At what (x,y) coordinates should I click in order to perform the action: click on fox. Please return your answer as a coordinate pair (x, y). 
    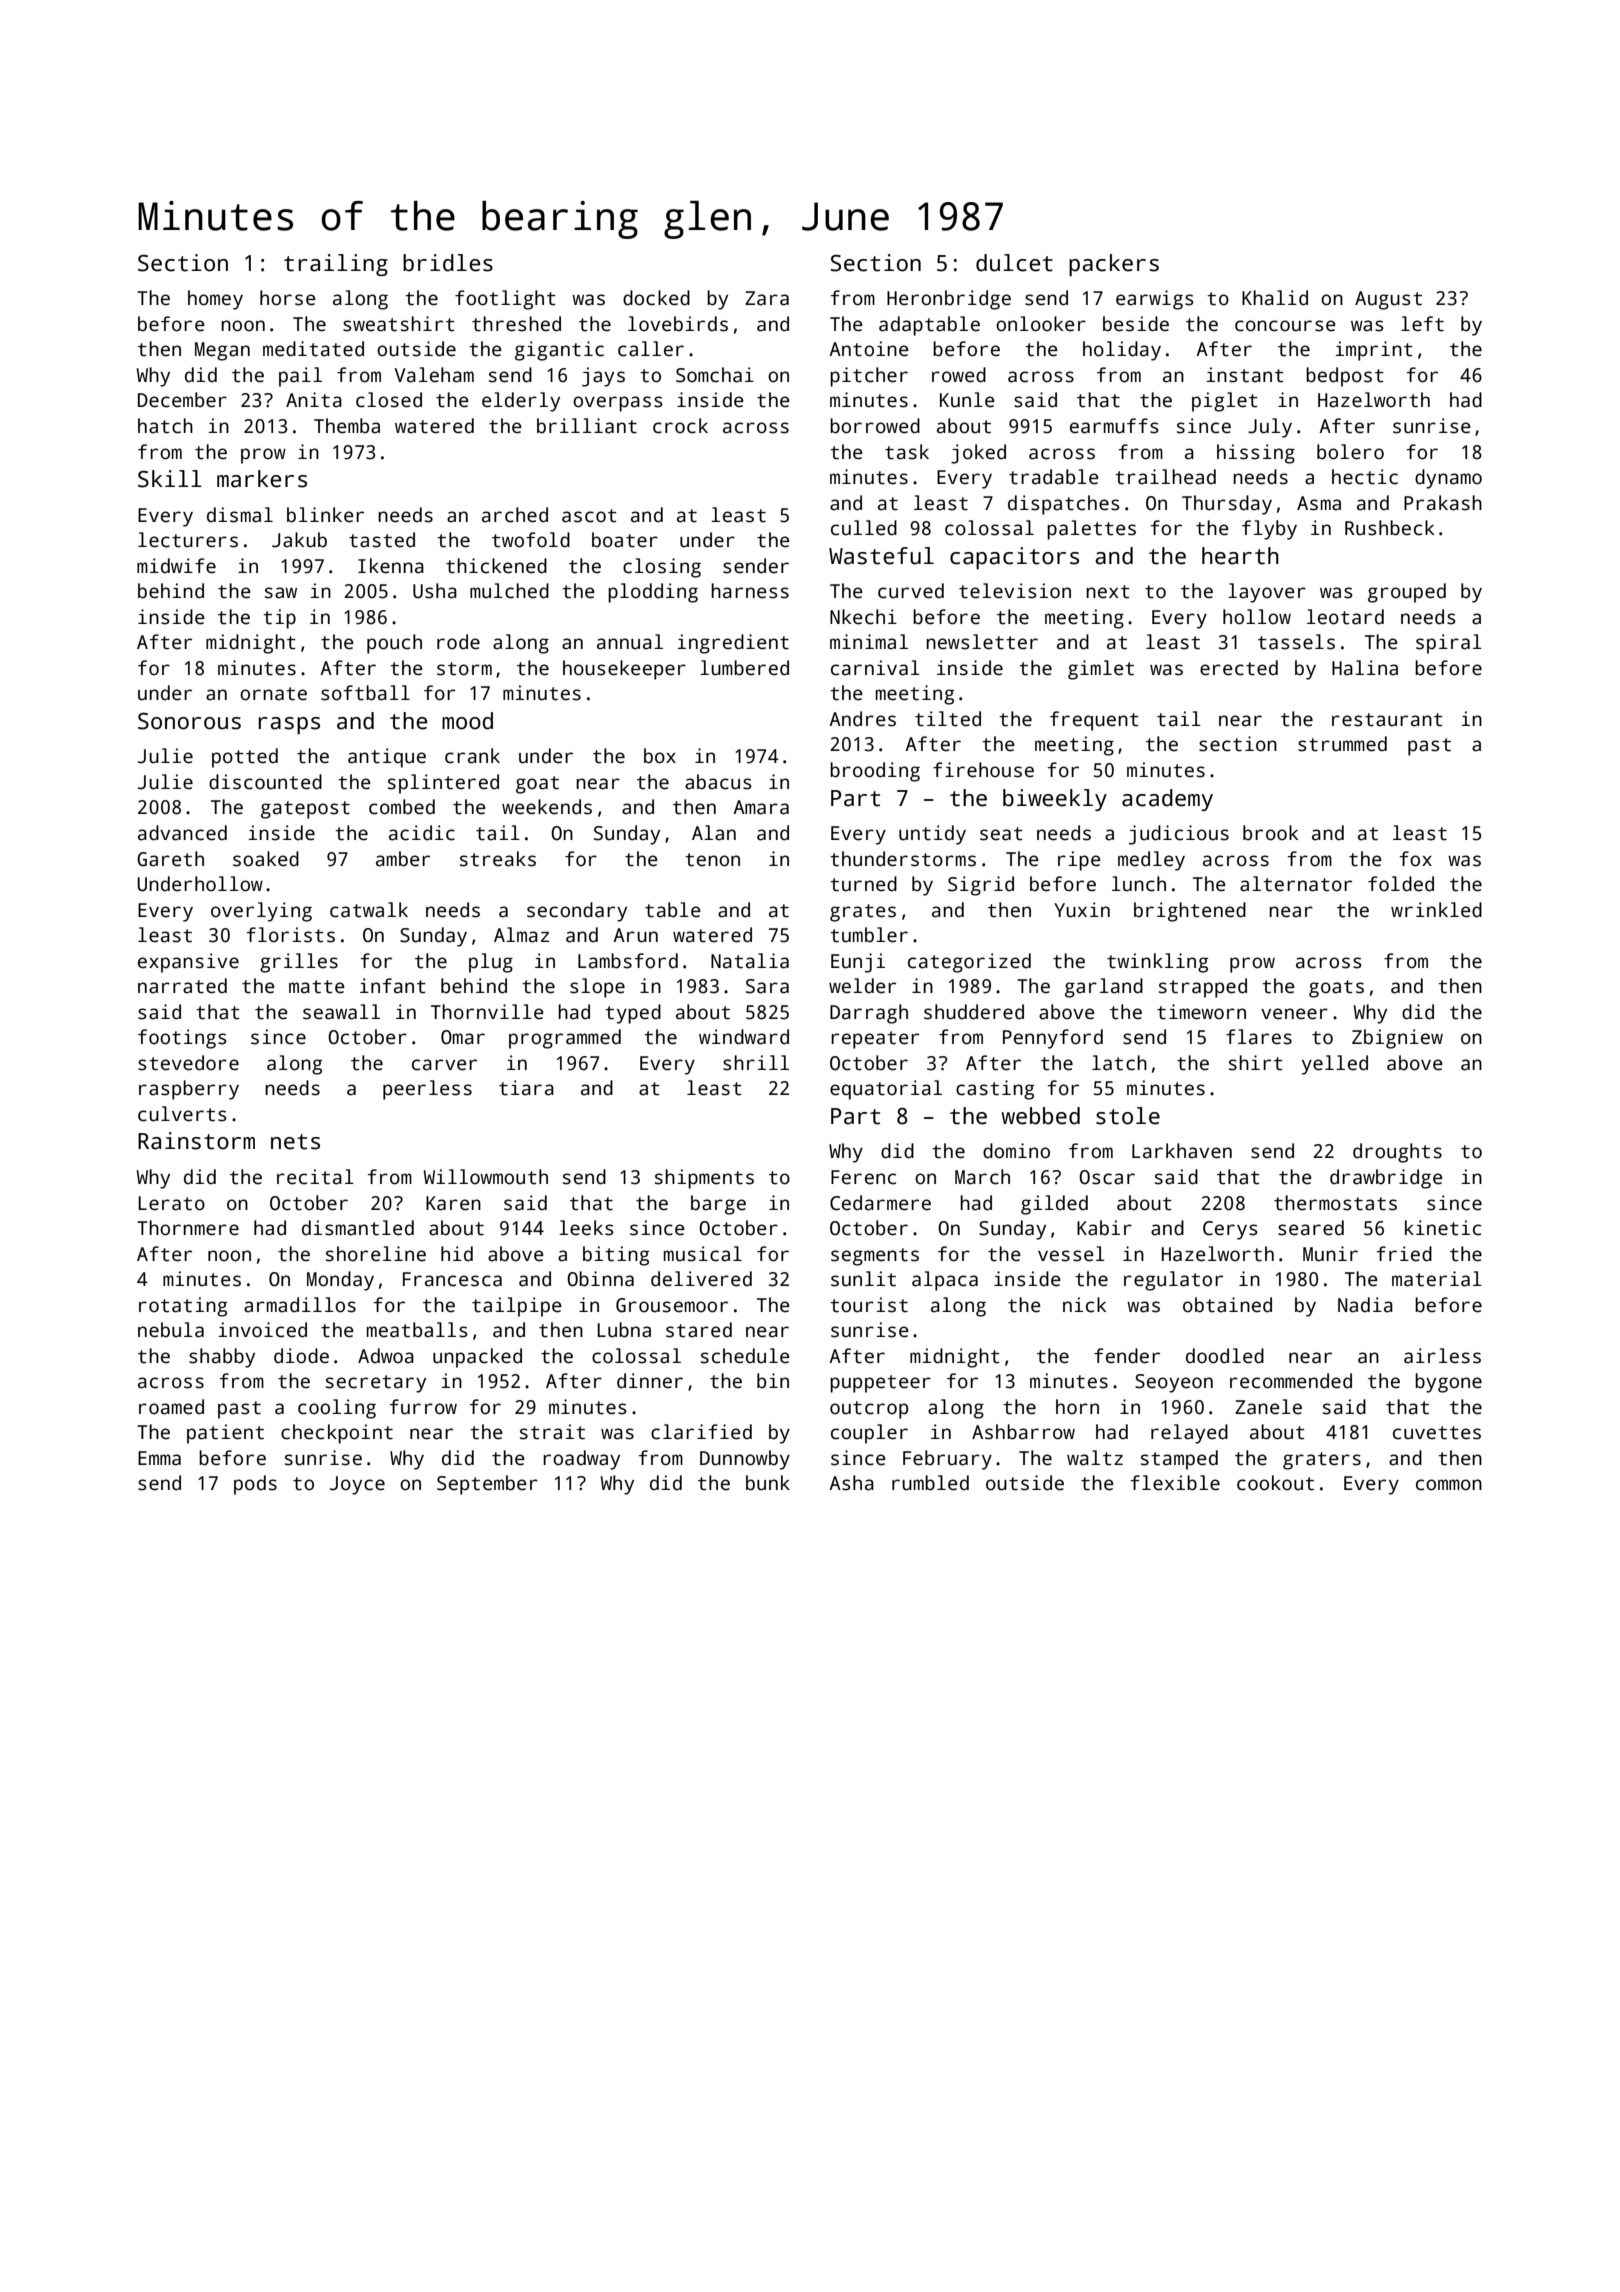
    Looking at the image, I should click on (1415, 859).
